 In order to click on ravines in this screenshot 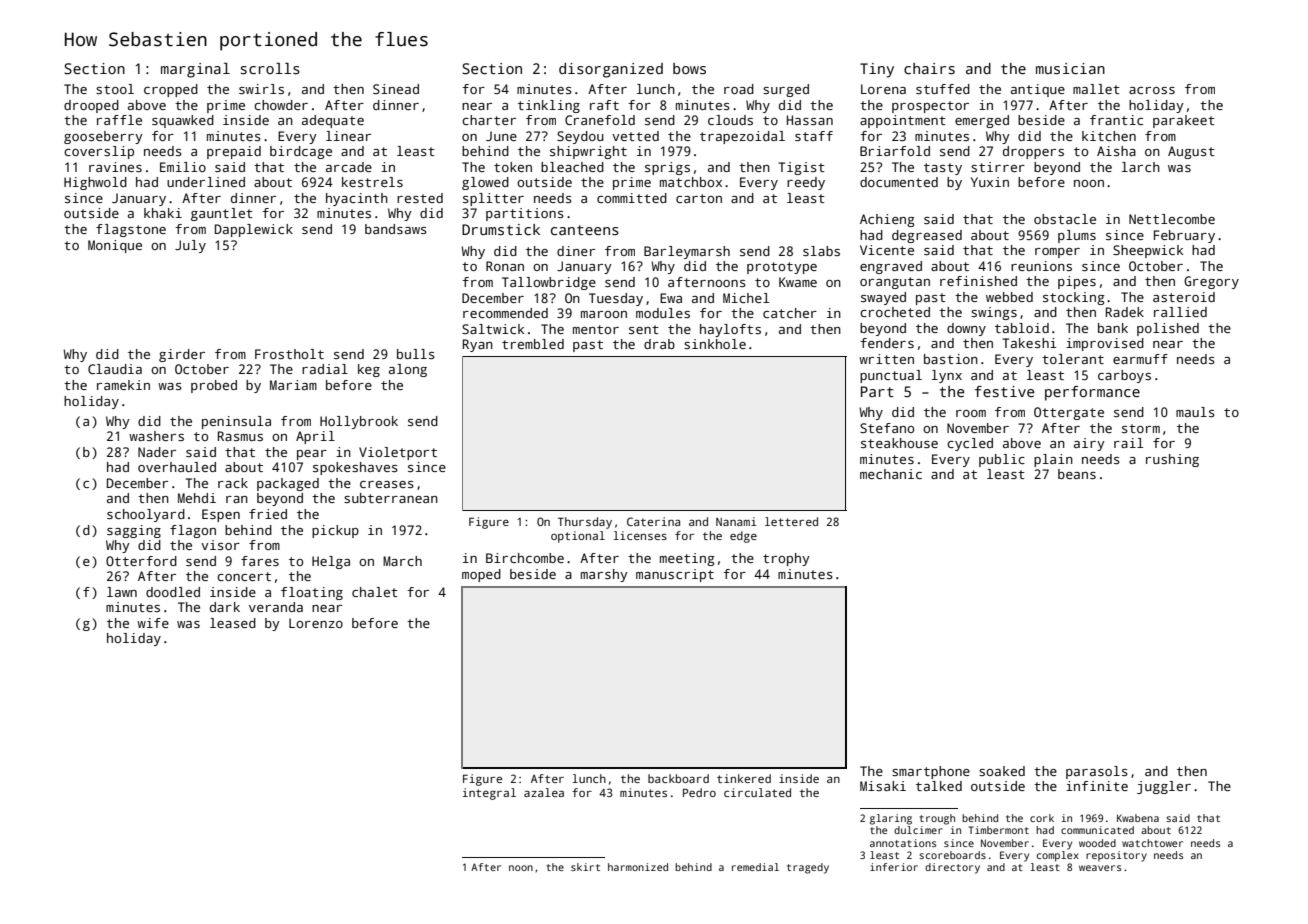, I will do `click(115, 167)`.
